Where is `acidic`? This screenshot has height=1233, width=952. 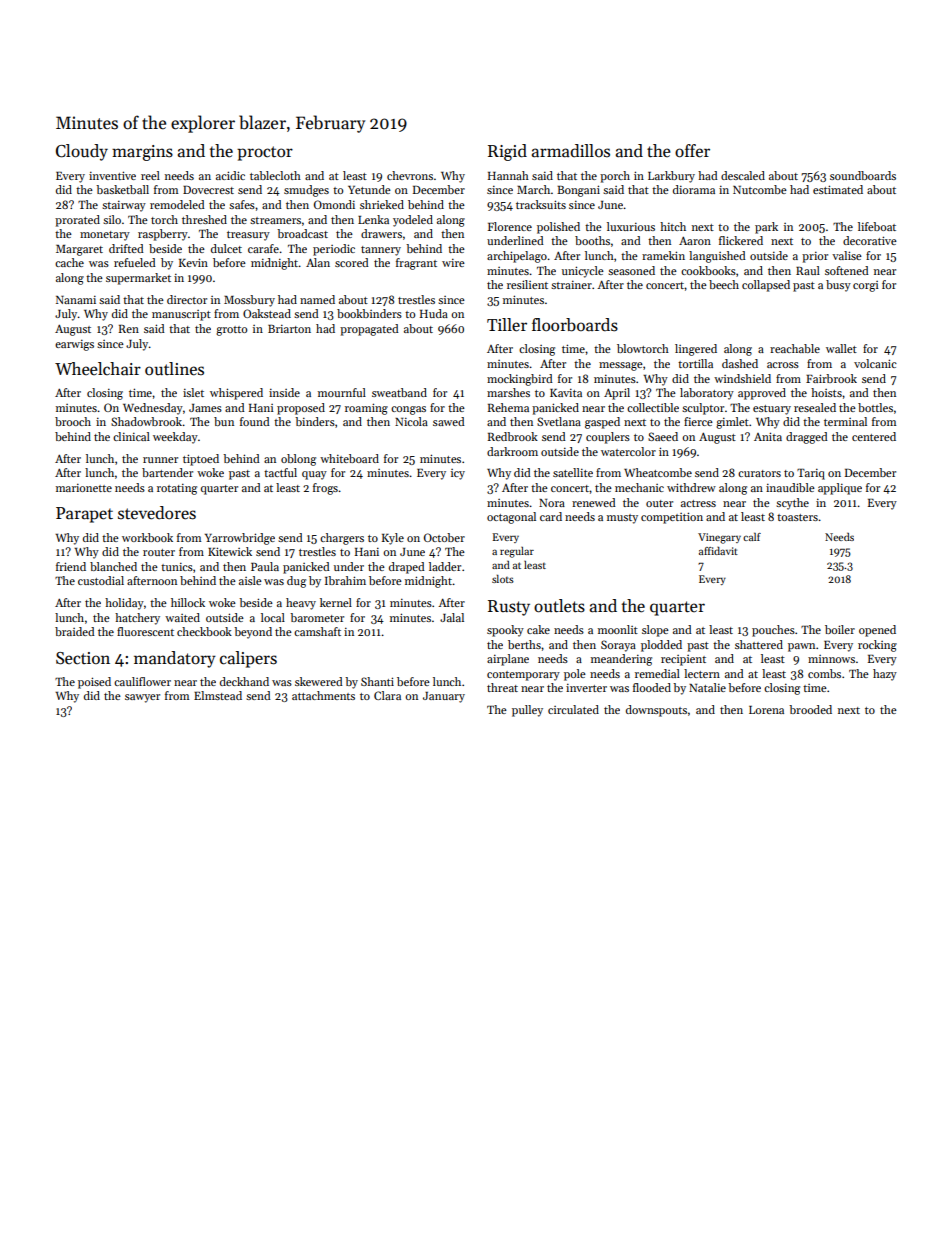 acidic is located at coordinates (230, 175).
